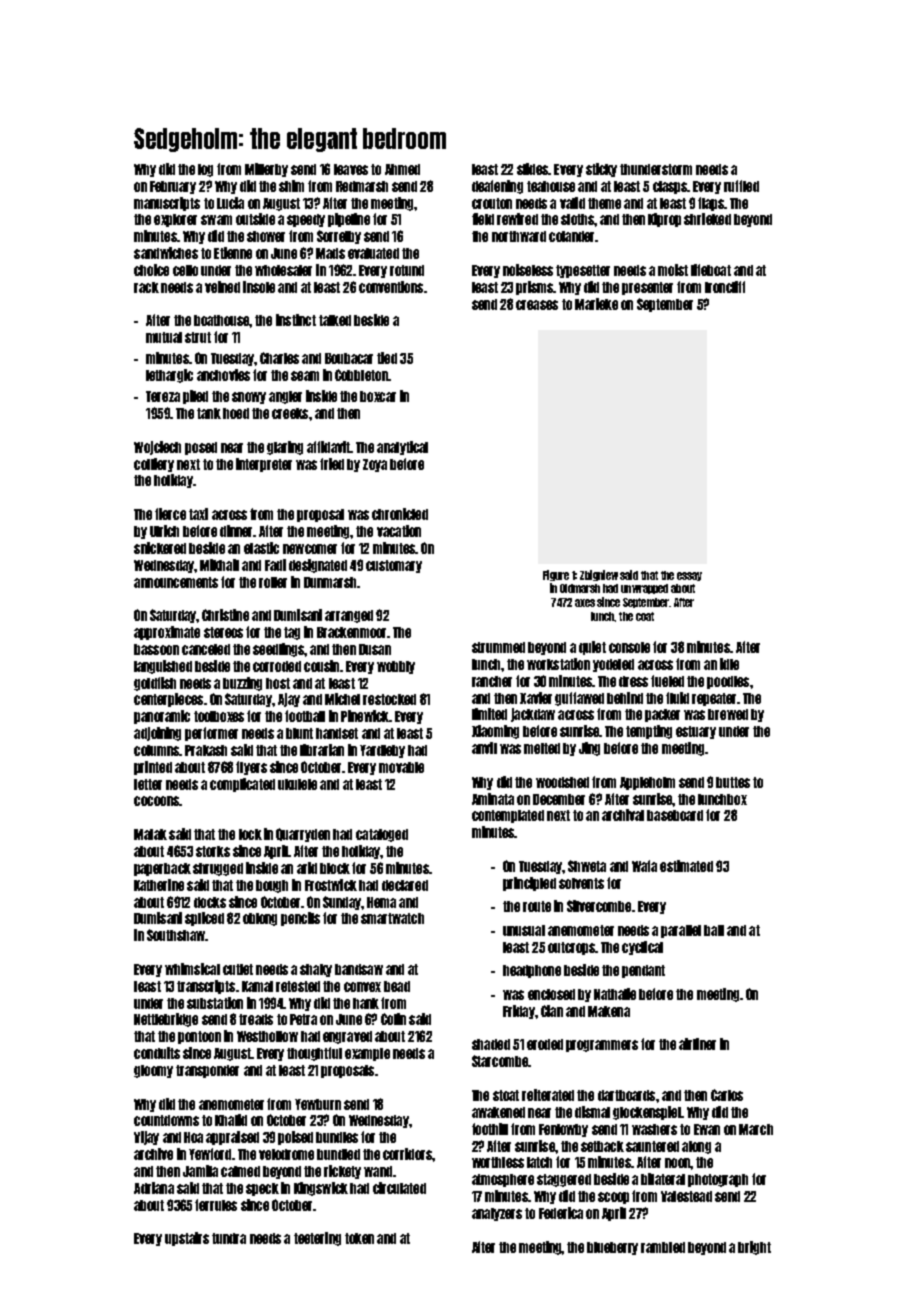  I want to click on corridors, so click(407, 1154).
